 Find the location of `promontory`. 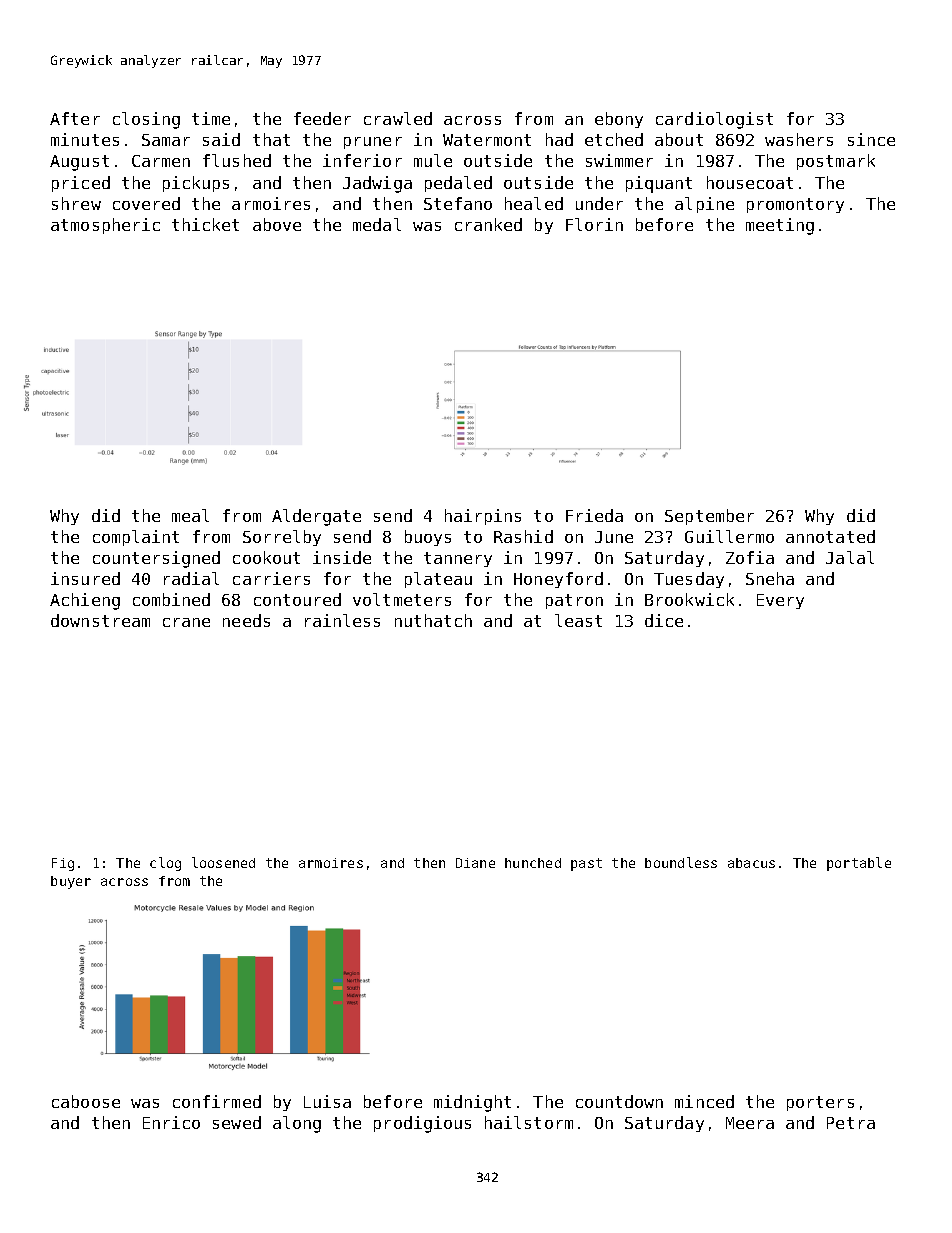

promontory is located at coordinates (795, 205).
